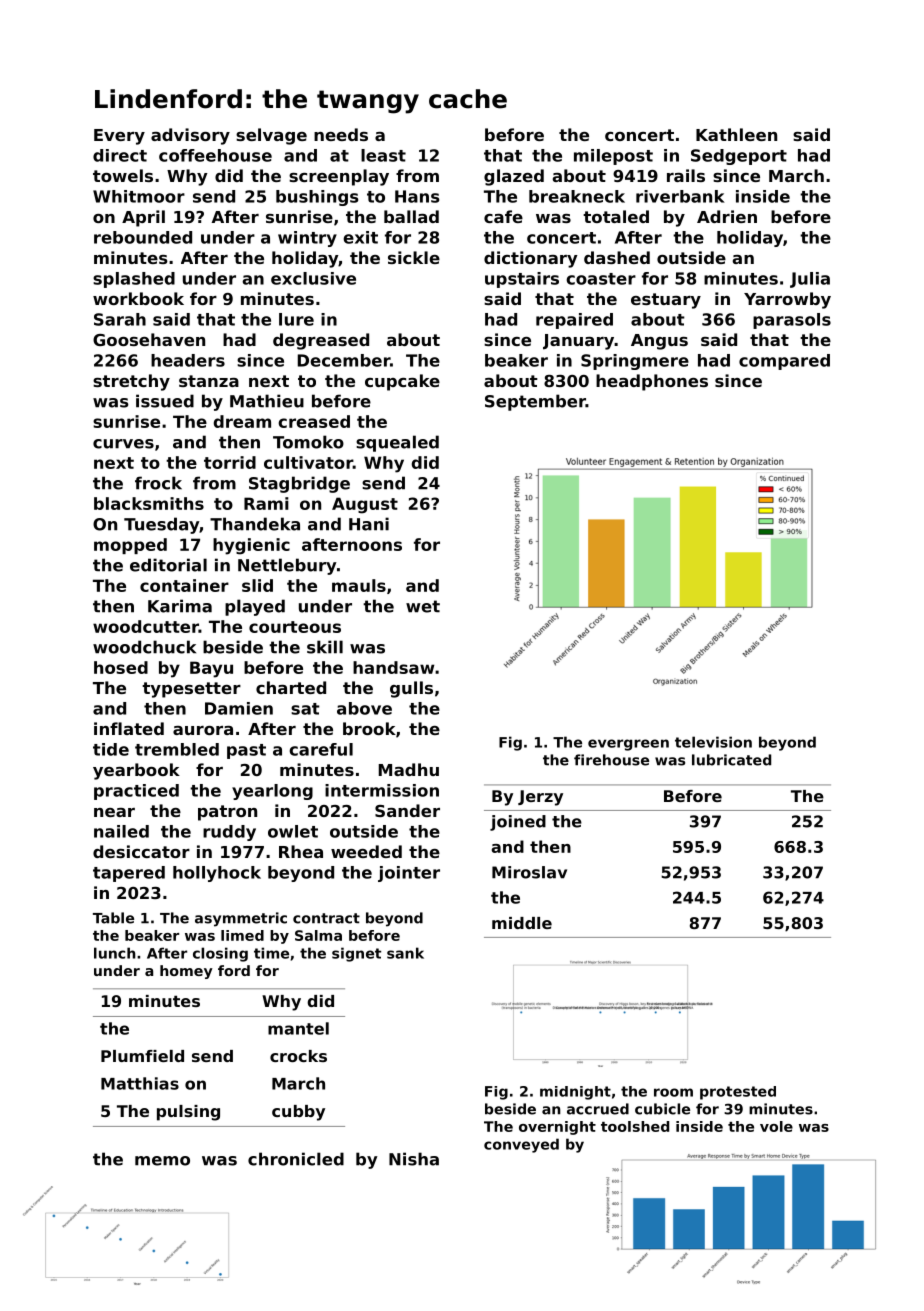 The height and width of the screenshot is (1311, 924). I want to click on dashed, so click(617, 257).
